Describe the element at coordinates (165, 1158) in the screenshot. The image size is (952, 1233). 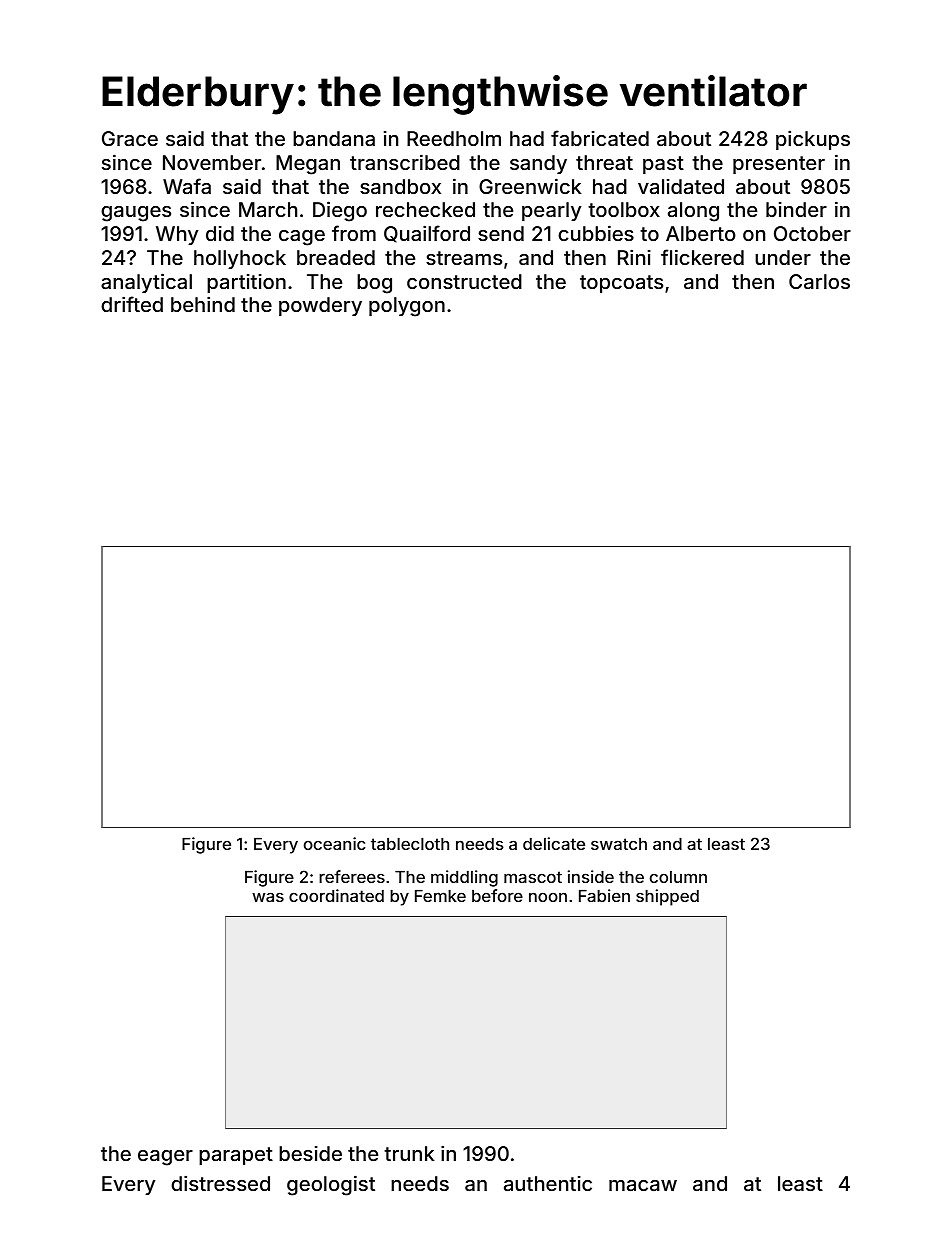
I see `eager` at that location.
